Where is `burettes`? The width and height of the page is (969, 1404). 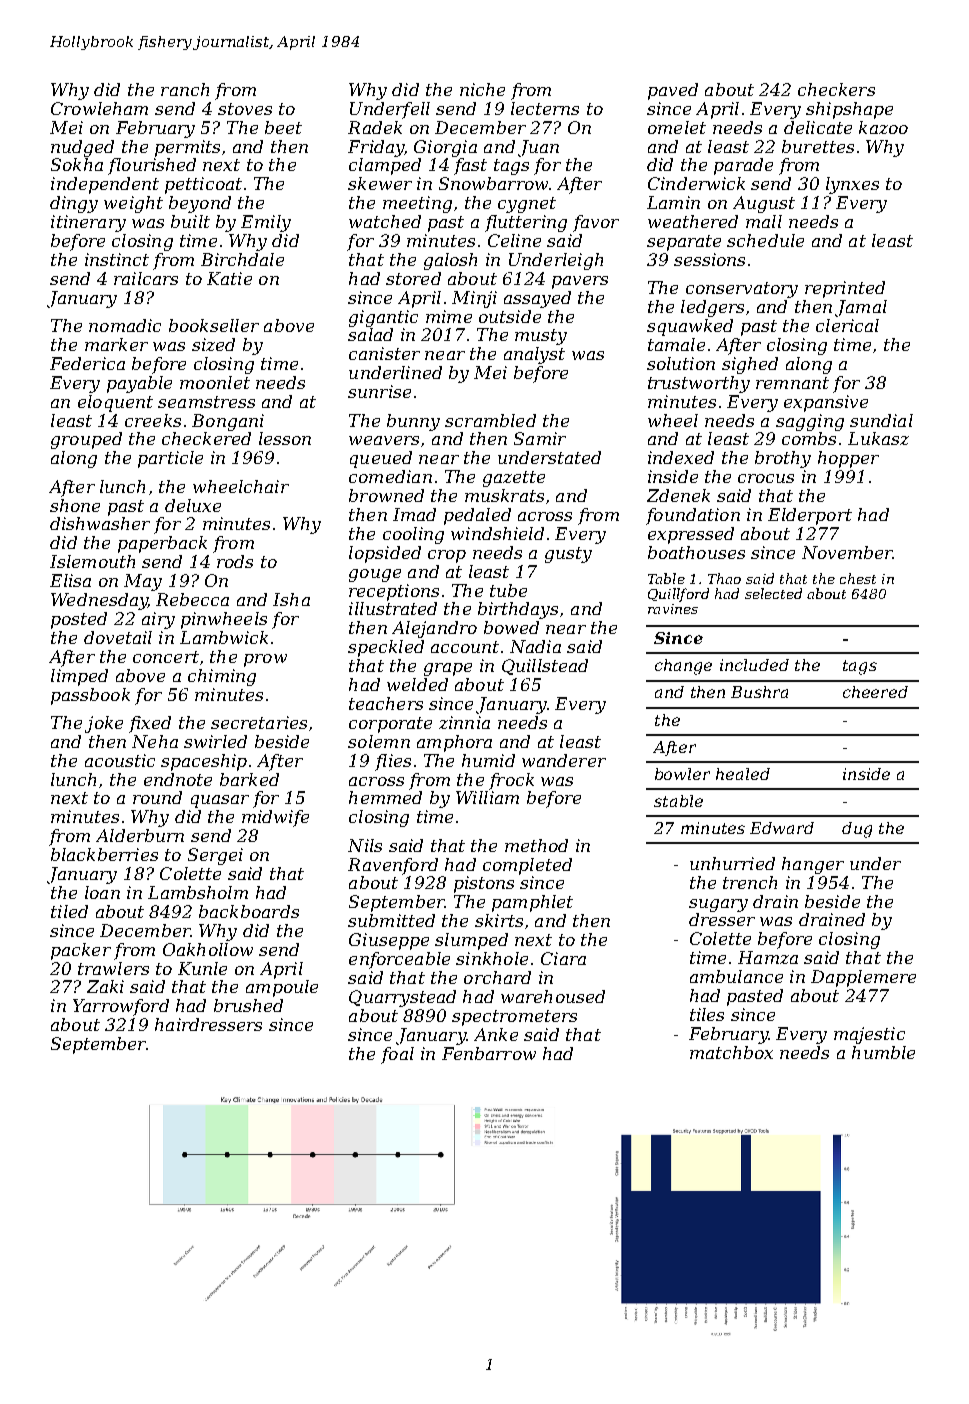
burettes is located at coordinates (818, 146).
